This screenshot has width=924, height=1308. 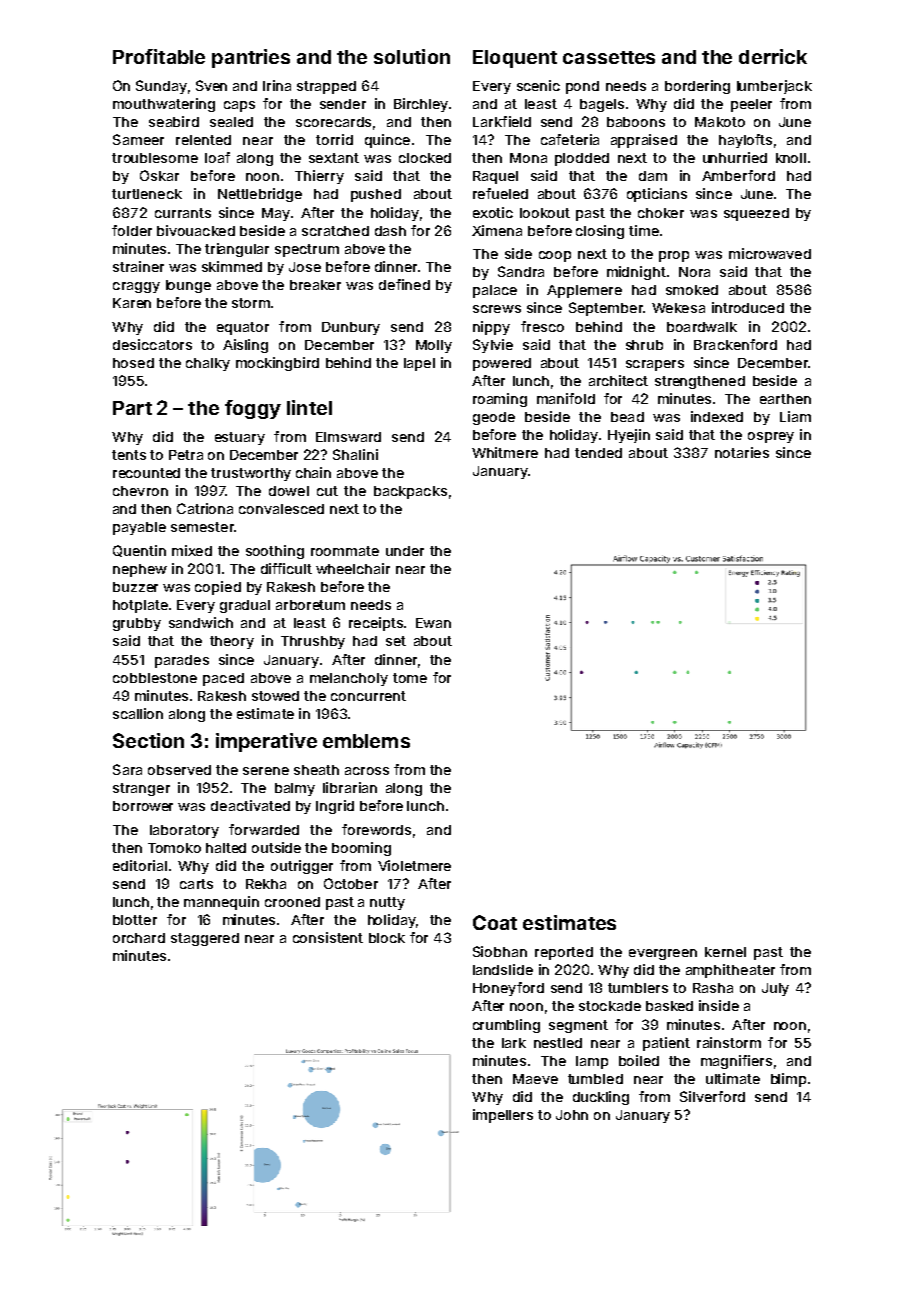 I want to click on geode, so click(x=494, y=418).
